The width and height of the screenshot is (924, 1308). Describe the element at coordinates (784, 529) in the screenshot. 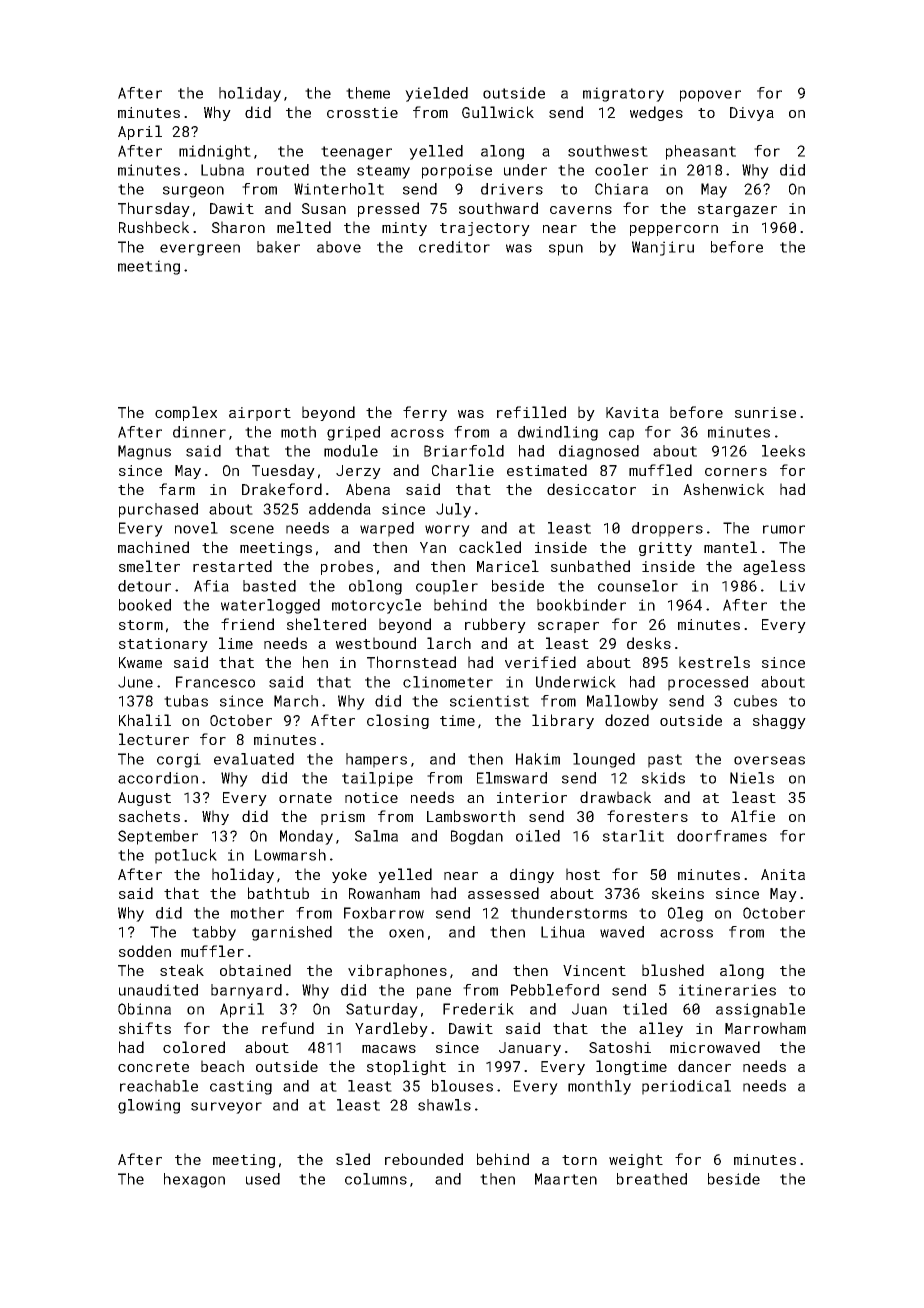

I see `rumor` at that location.
